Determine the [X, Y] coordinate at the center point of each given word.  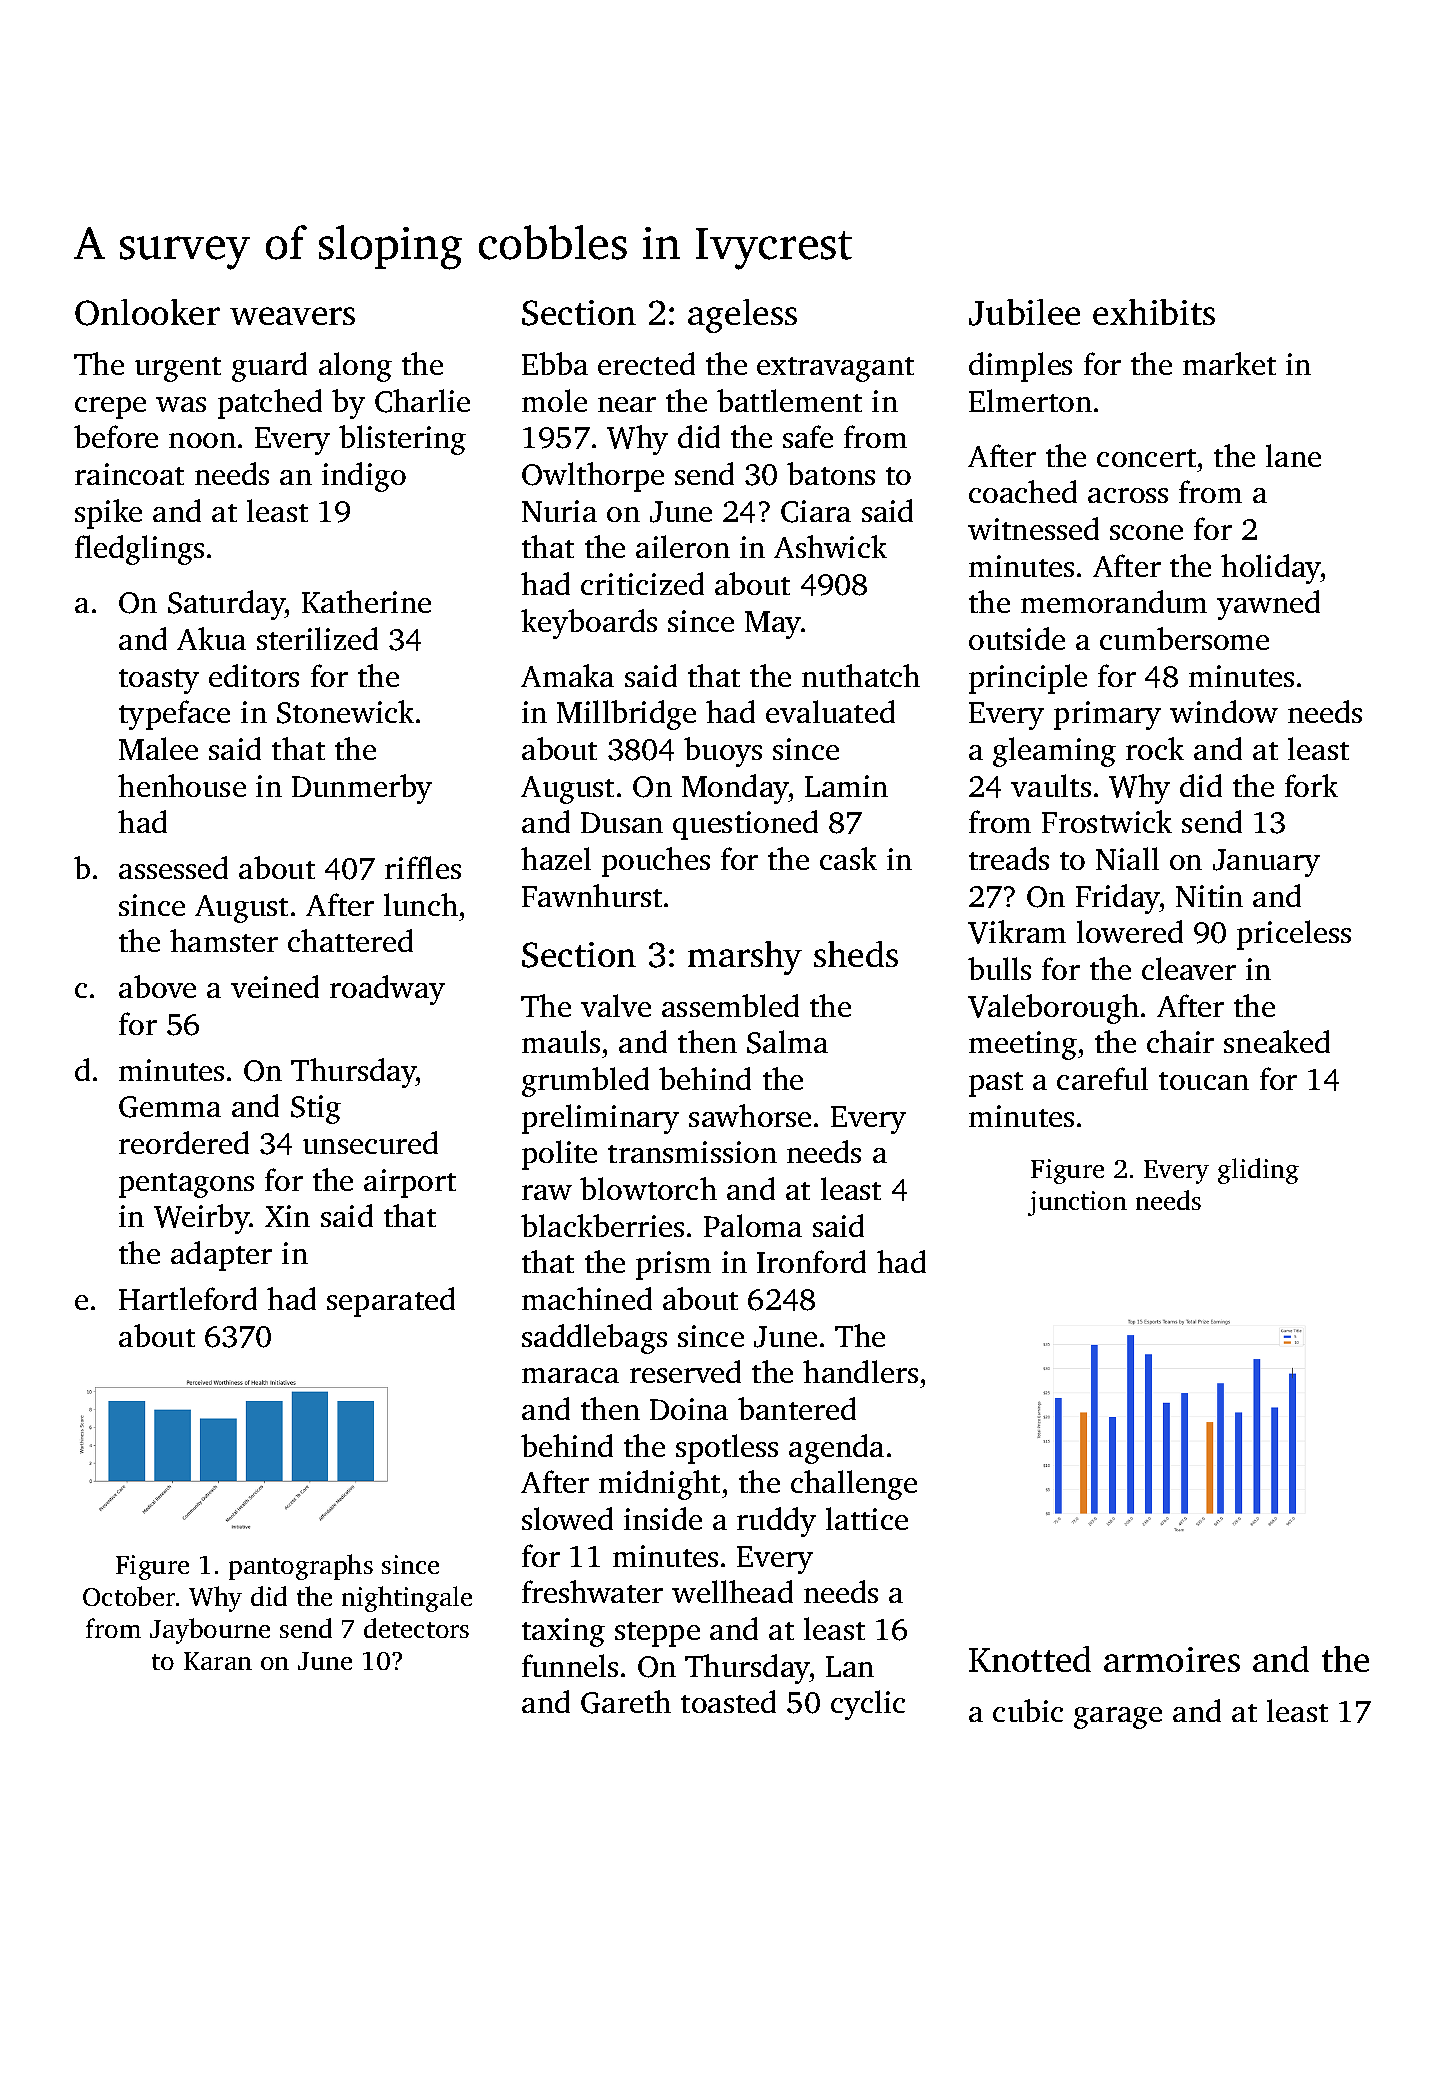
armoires [1172, 1659]
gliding [1258, 1171]
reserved [685, 1371]
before [116, 436]
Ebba [555, 363]
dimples [1020, 367]
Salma [787, 1042]
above [157, 986]
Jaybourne [210, 1631]
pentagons [186, 1185]
